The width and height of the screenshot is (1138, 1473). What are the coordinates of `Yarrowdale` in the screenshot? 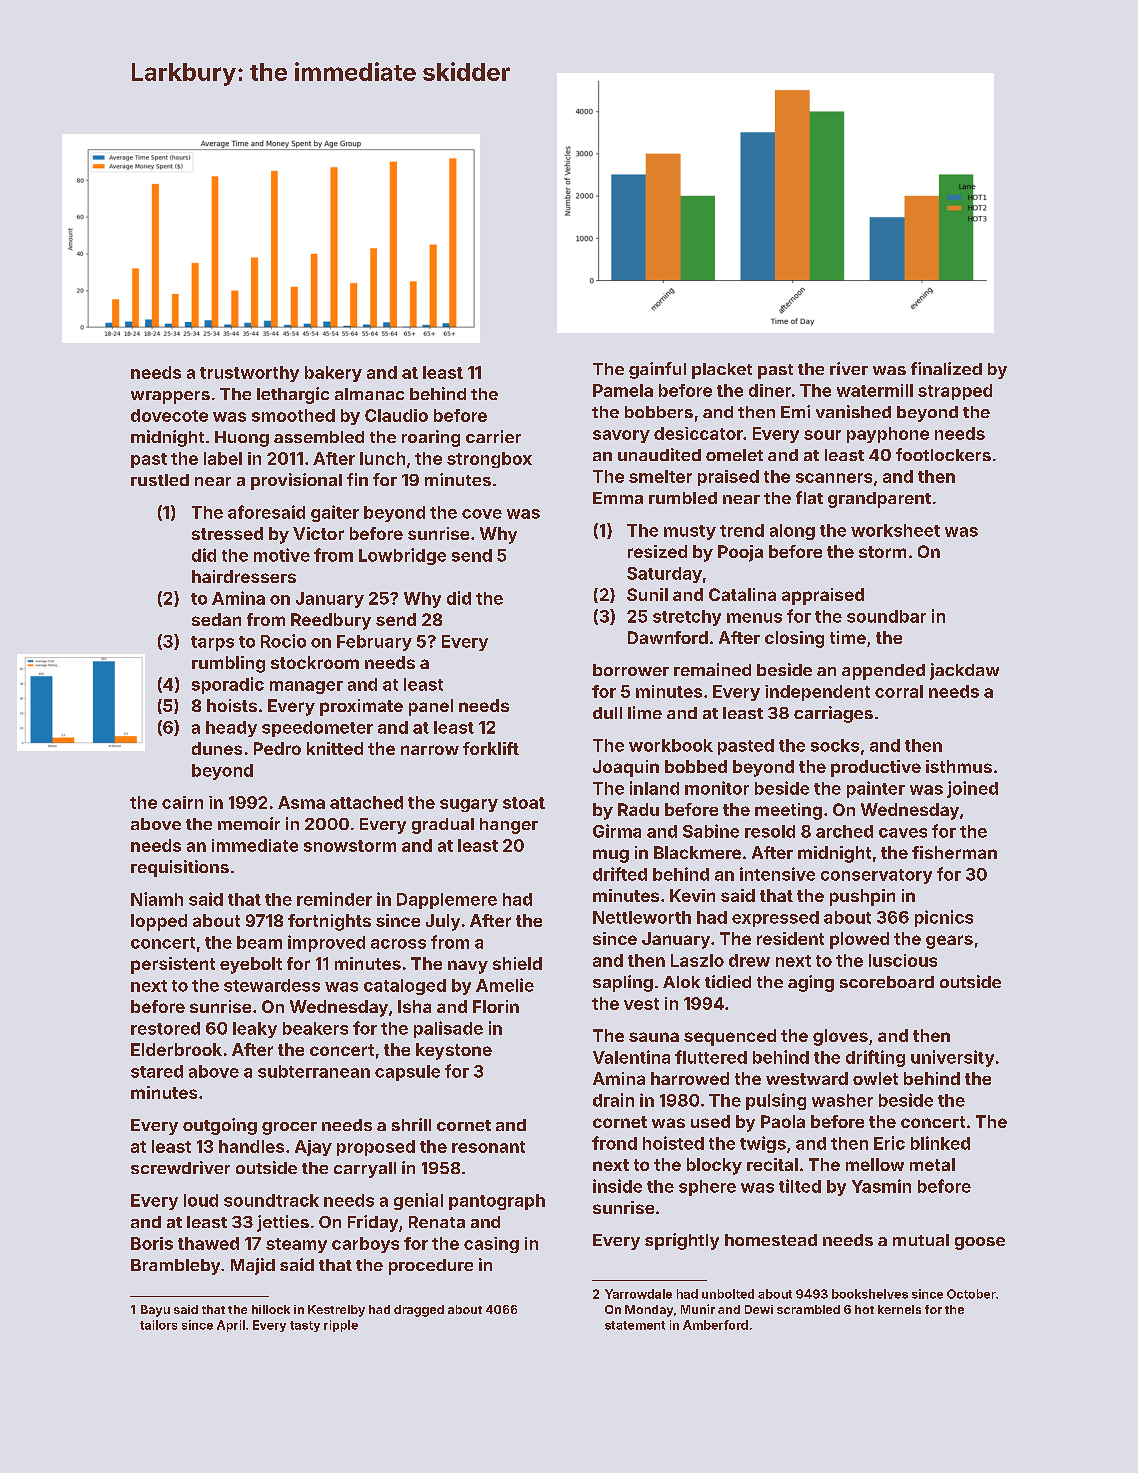 It's located at (638, 1294).
